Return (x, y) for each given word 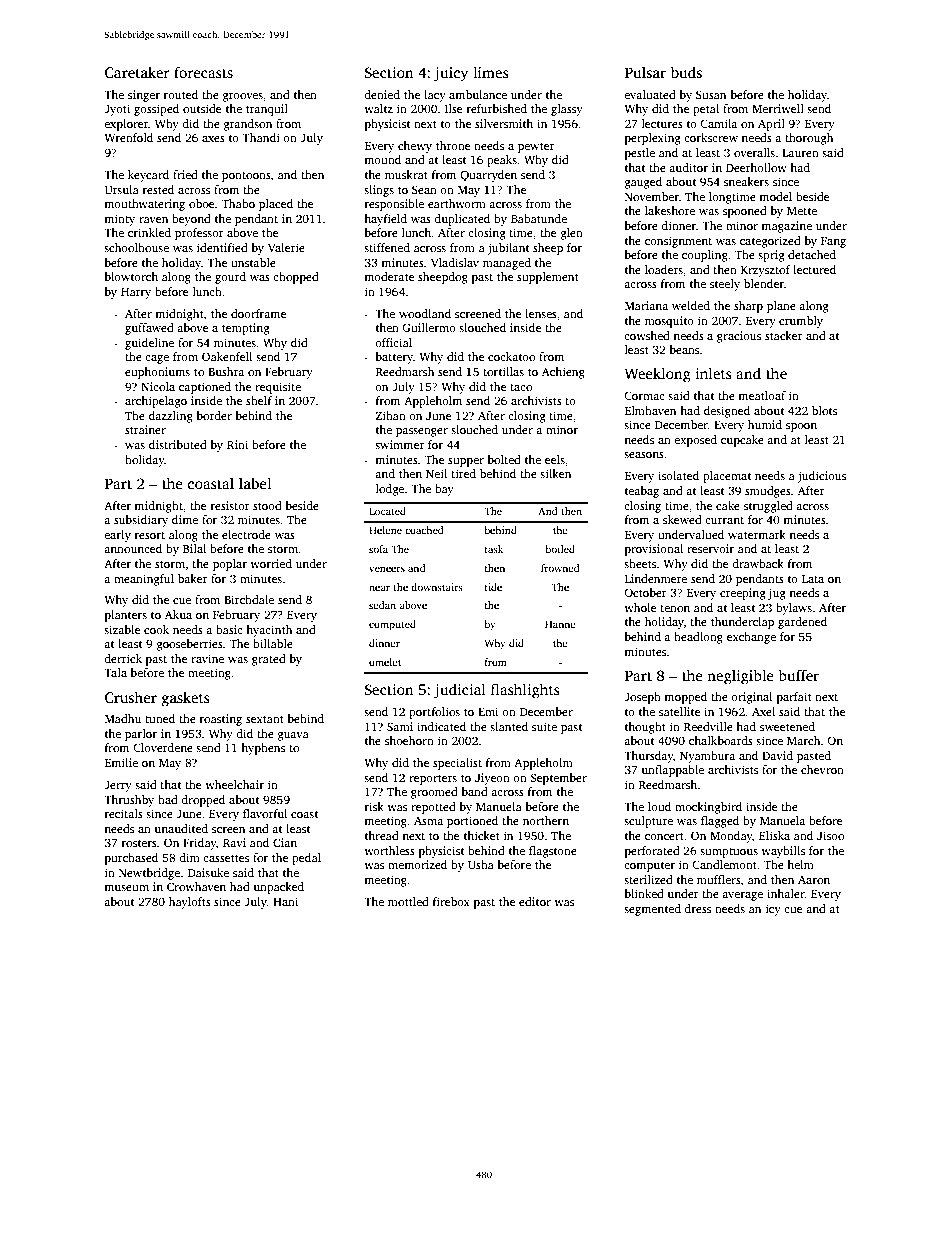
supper (466, 462)
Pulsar (645, 72)
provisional (654, 550)
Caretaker (137, 72)
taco (521, 387)
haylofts (190, 903)
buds (686, 72)
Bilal (194, 548)
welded (691, 305)
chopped (296, 278)
